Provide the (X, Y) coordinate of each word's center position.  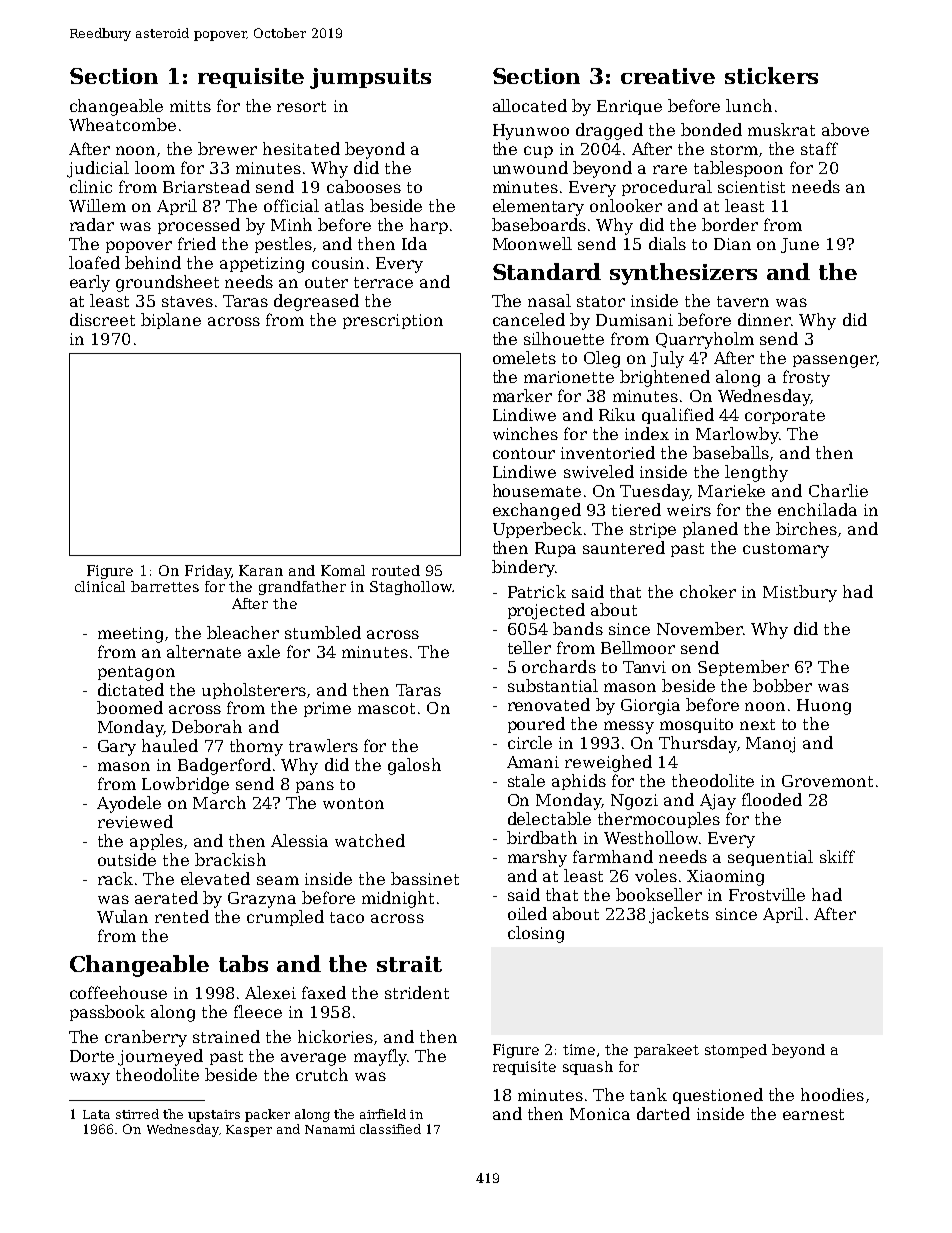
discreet (102, 319)
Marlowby (737, 435)
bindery (523, 568)
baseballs (731, 452)
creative (668, 76)
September (743, 668)
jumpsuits (370, 78)
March (219, 802)
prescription (393, 321)
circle (530, 742)
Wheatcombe (122, 124)
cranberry (146, 1038)
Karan (261, 570)
